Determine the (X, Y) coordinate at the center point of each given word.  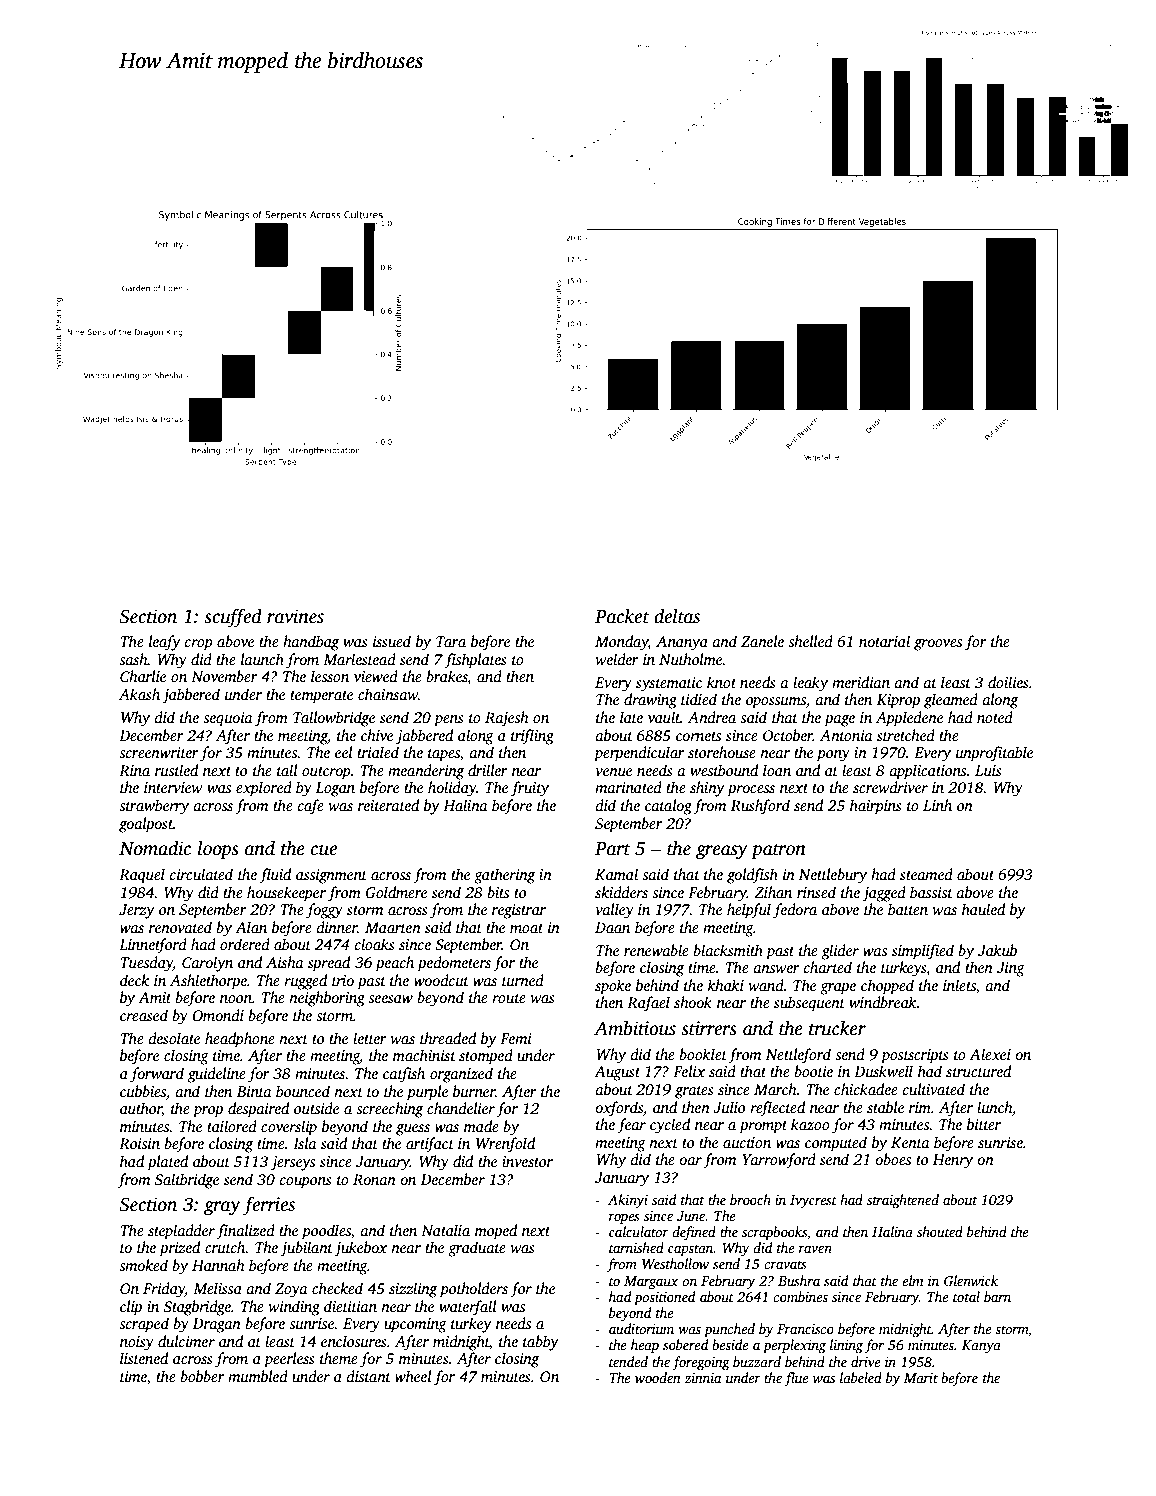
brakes (447, 677)
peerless (289, 1360)
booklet (703, 1054)
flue (796, 1379)
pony (833, 756)
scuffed (233, 618)
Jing (1011, 969)
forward (157, 1075)
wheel (413, 1376)
